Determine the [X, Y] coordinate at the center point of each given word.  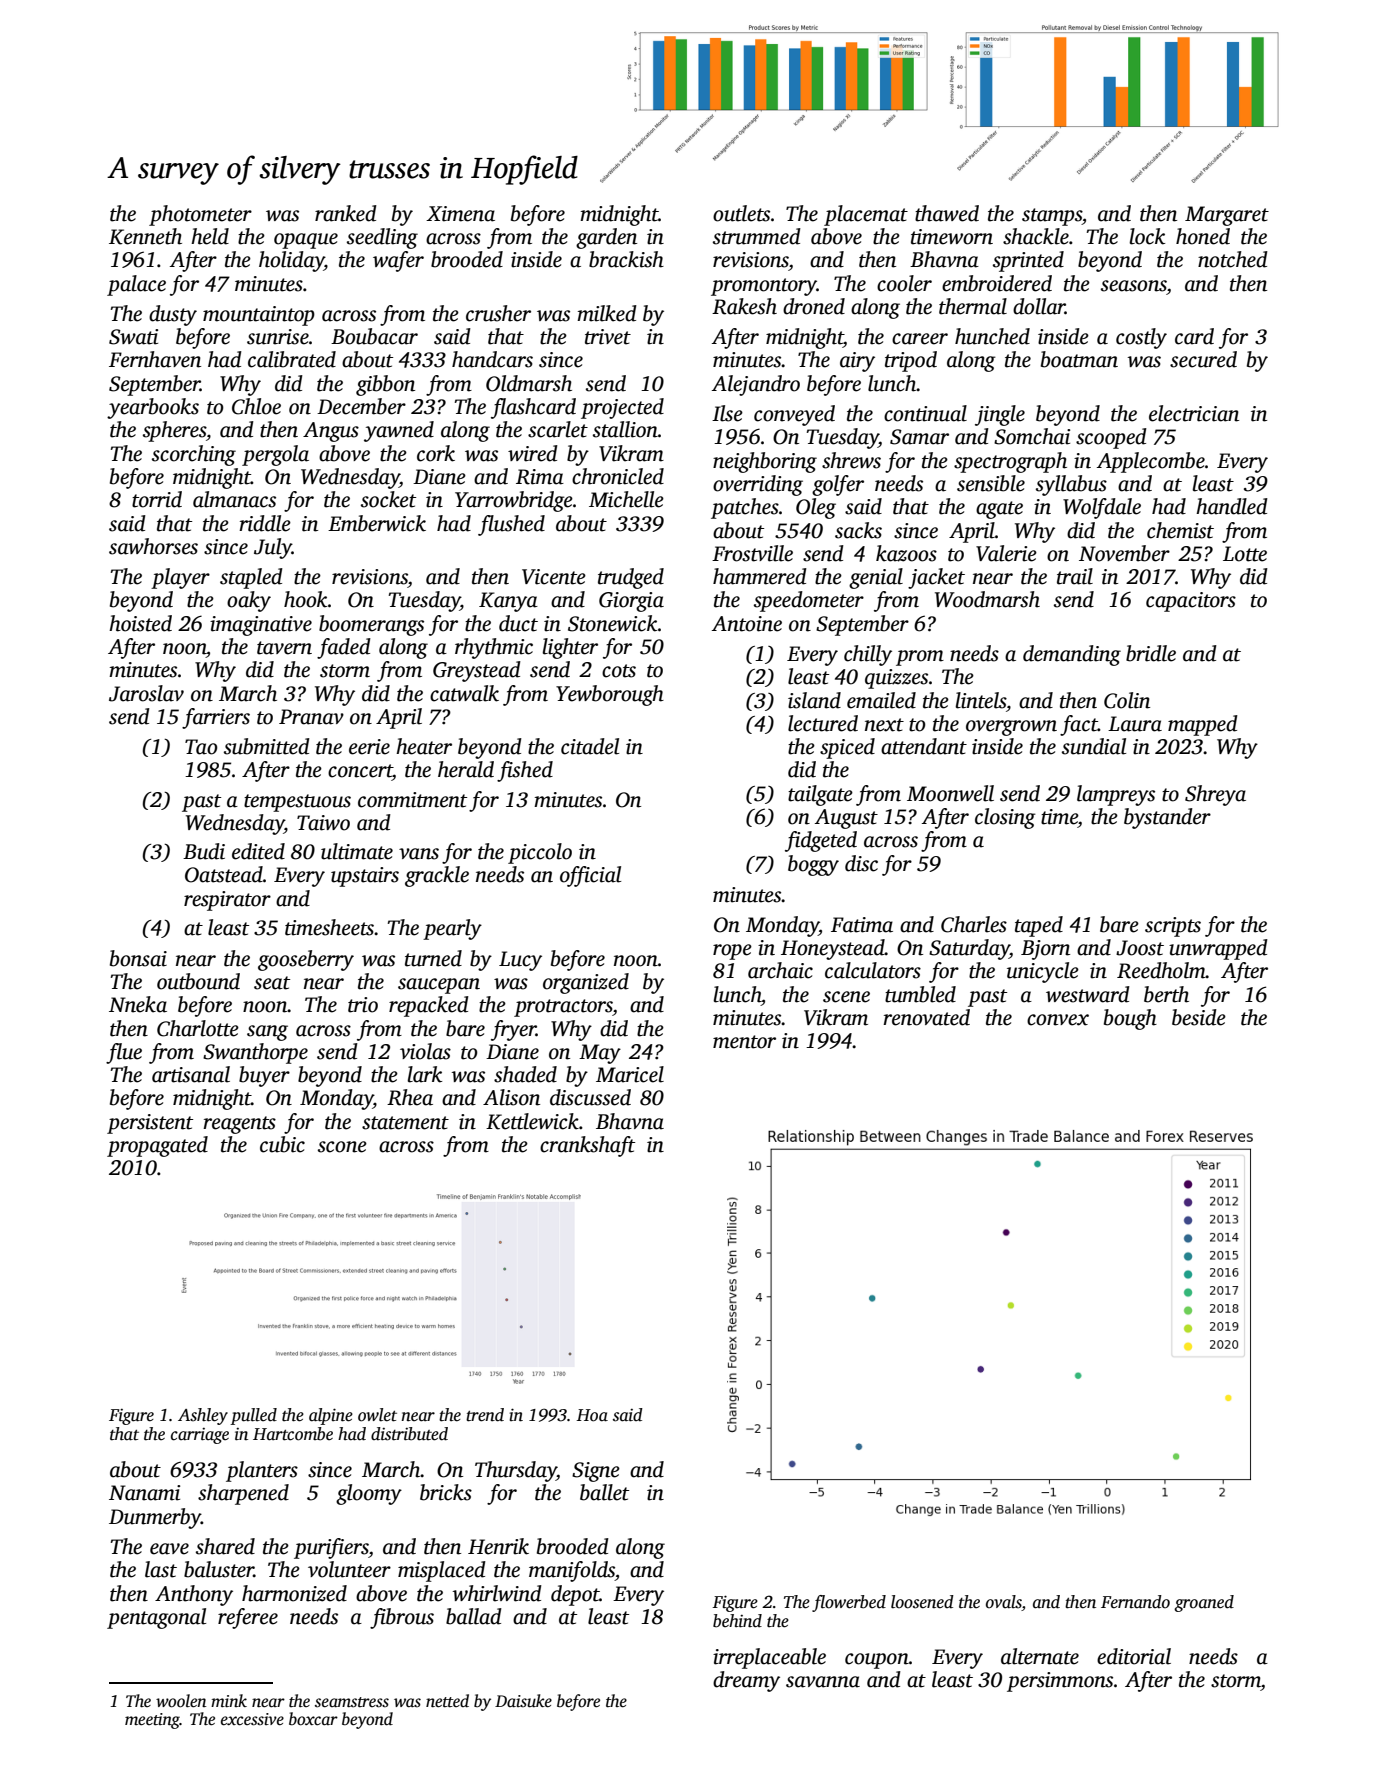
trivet [608, 337]
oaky [249, 601]
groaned [1204, 1603]
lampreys [1116, 795]
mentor [744, 1042]
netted [447, 1701]
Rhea [410, 1097]
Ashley [203, 1416]
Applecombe [1151, 462]
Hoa [592, 1415]
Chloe [256, 406]
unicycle [1043, 972]
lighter [570, 648]
